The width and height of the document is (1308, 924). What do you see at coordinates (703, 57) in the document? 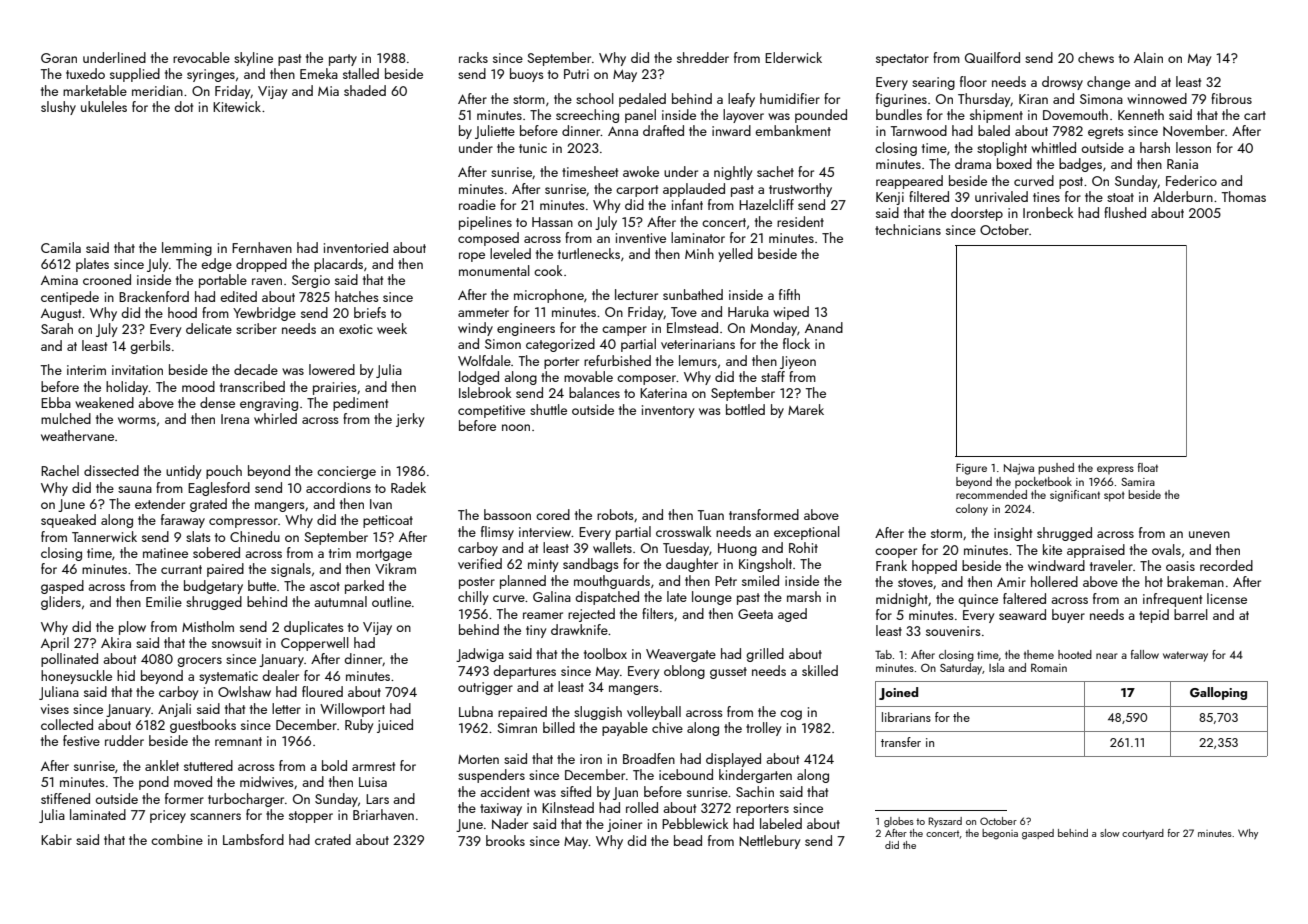
I see `shredder` at bounding box center [703, 57].
